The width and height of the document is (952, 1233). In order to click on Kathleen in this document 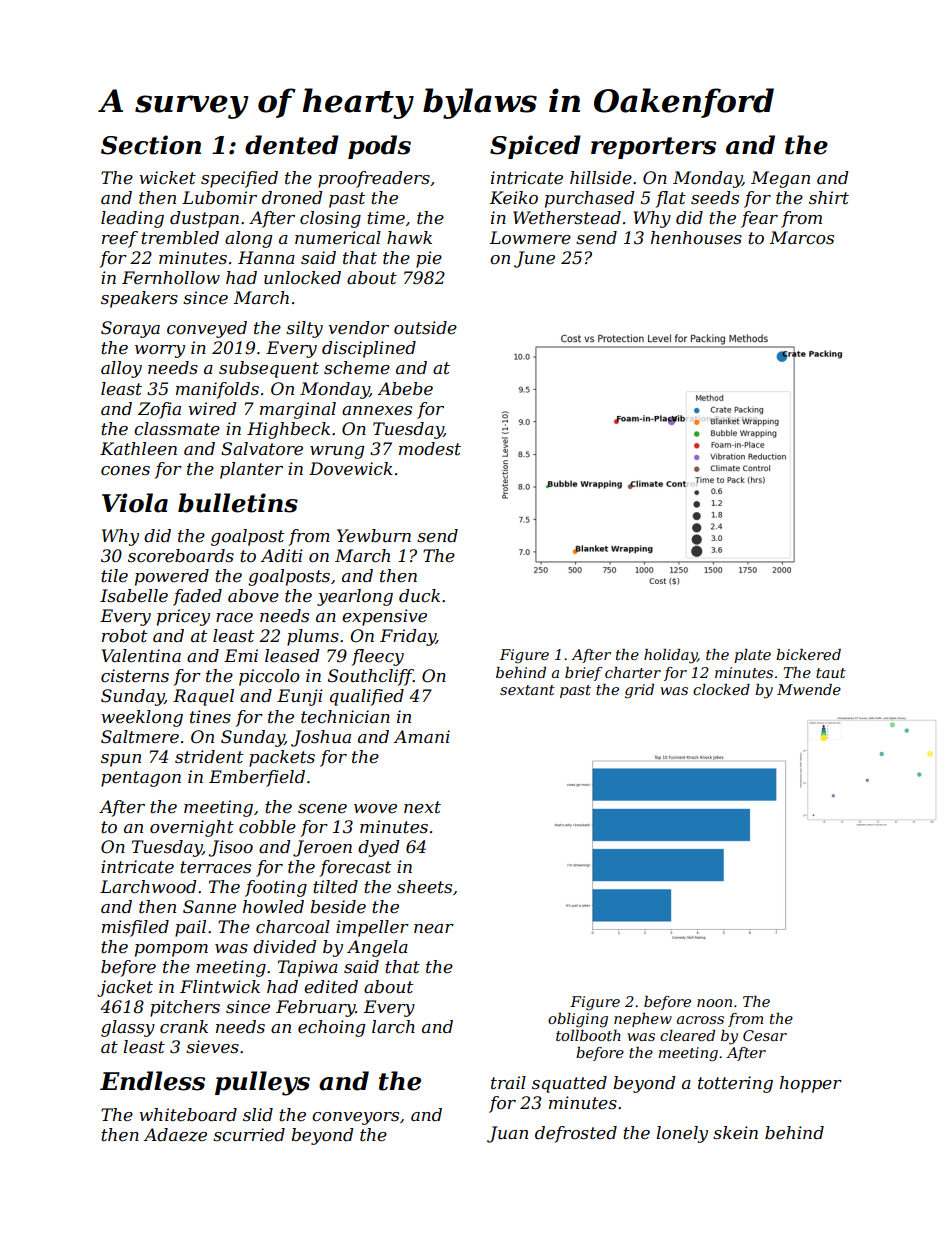, I will do `click(138, 449)`.
